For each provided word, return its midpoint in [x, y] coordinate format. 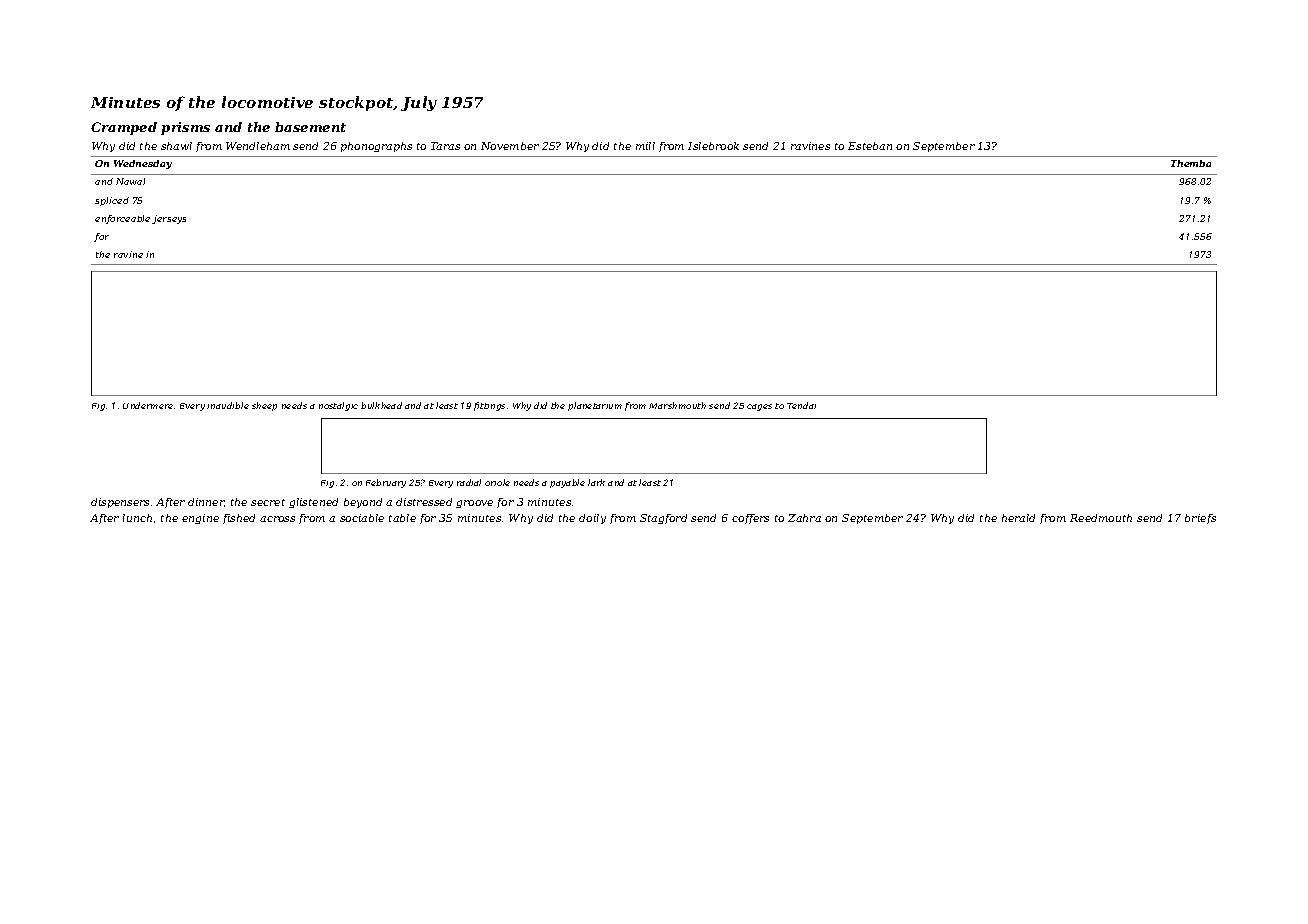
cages [759, 407]
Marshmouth [677, 405]
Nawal [130, 181]
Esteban [870, 146]
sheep [264, 406]
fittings [489, 406]
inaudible [228, 405]
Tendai [801, 405]
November [510, 146]
